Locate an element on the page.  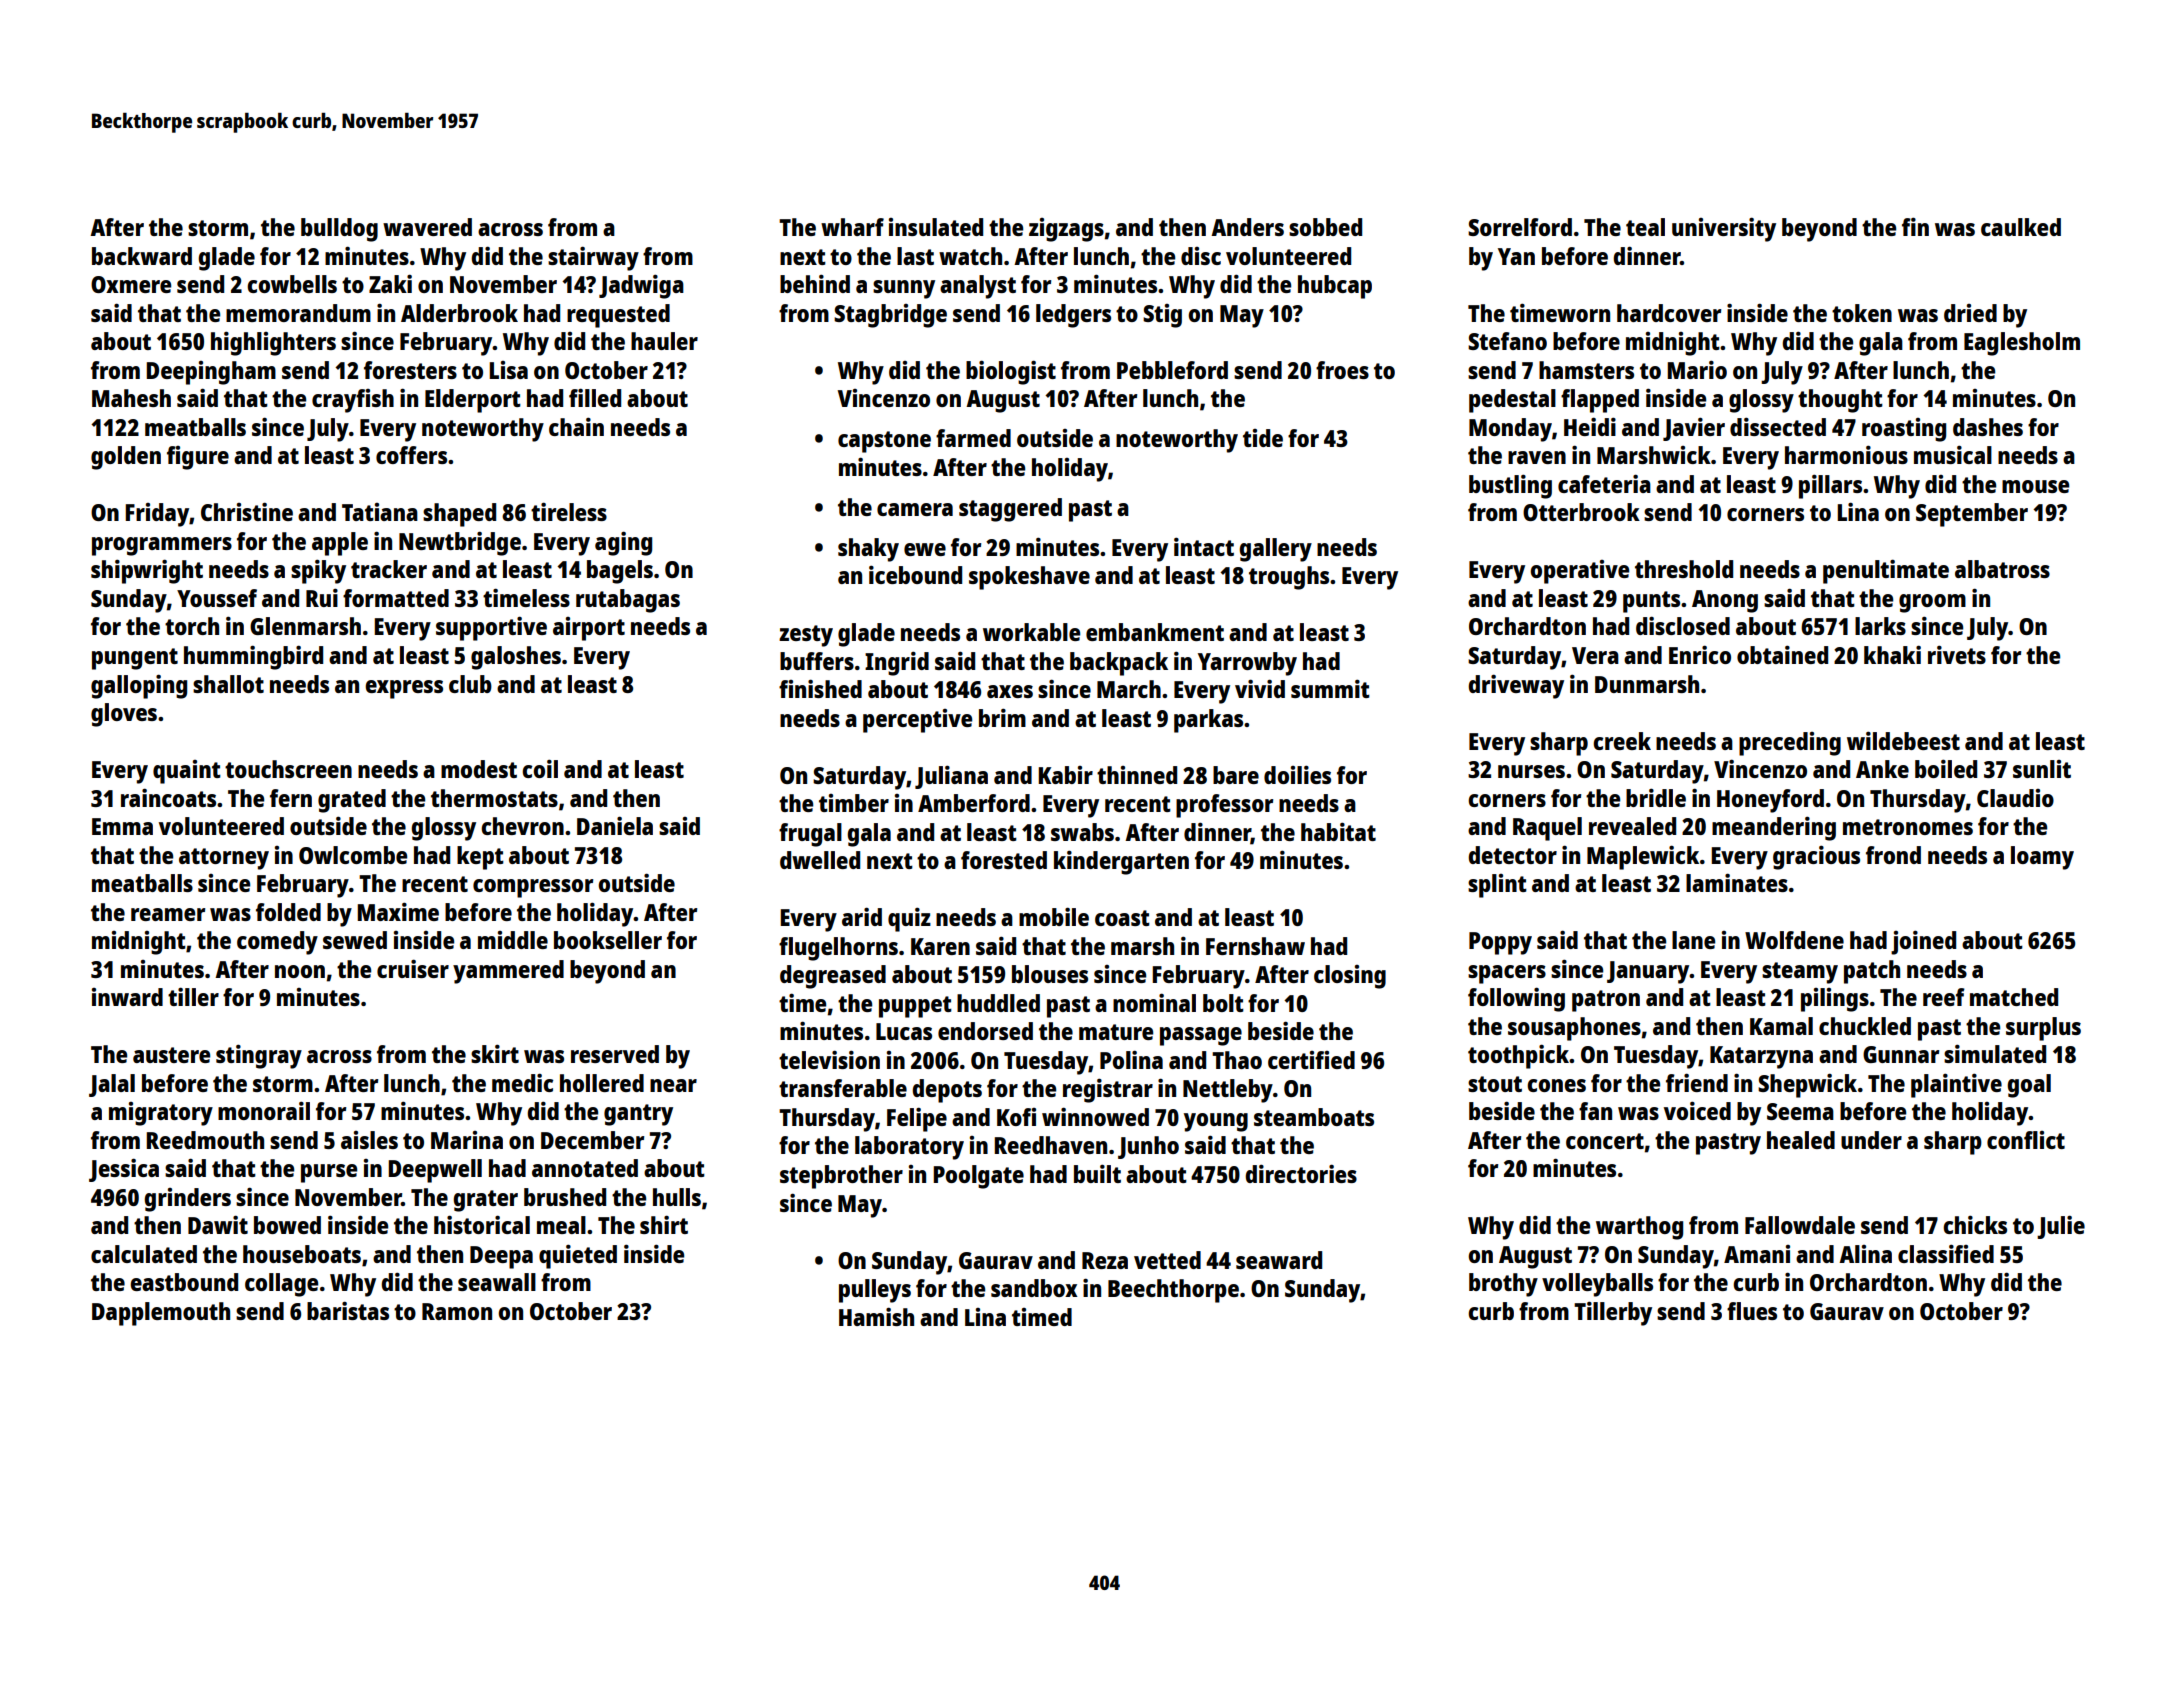
dried is located at coordinates (1970, 313).
